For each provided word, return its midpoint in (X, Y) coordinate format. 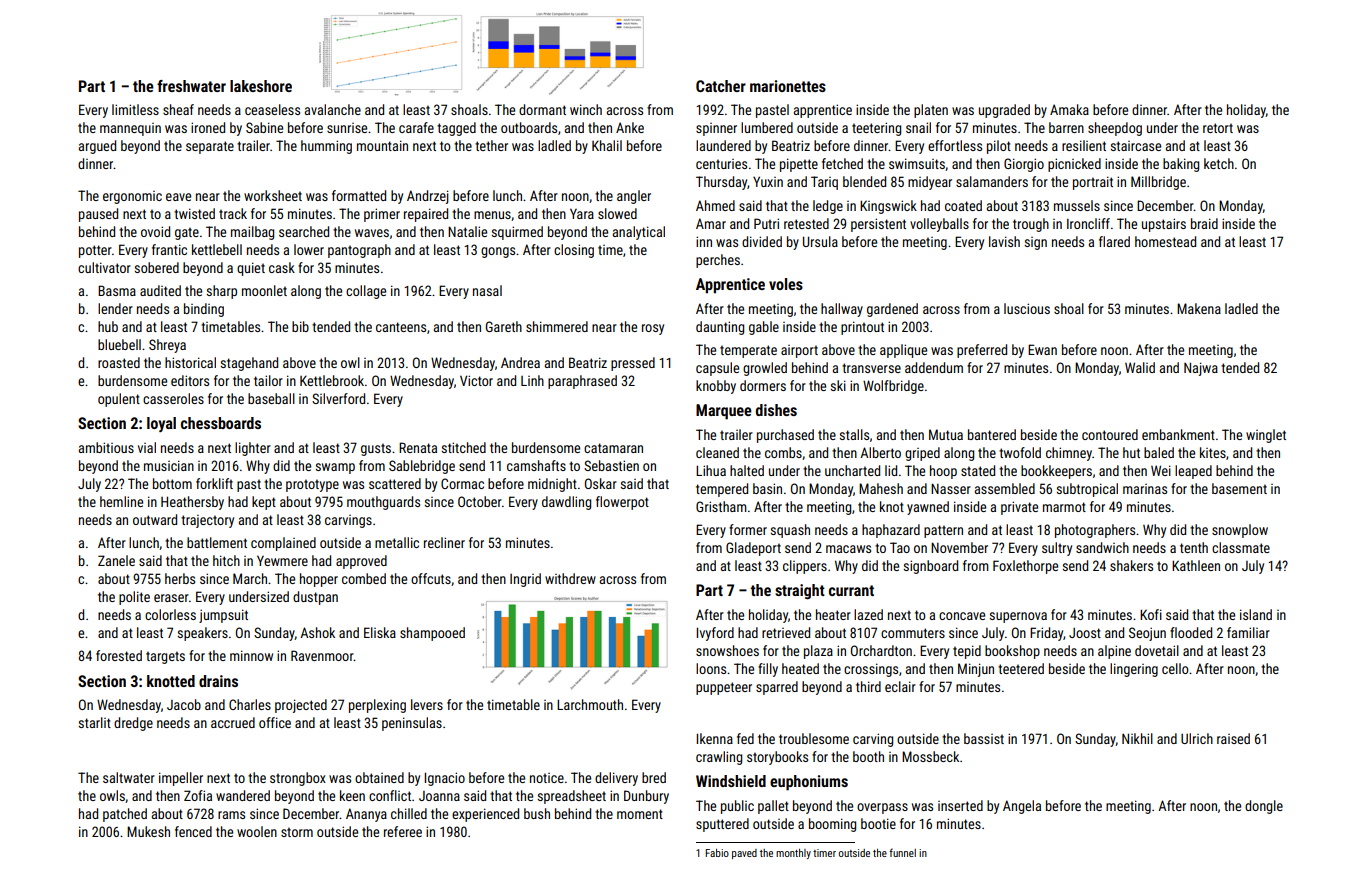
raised (1233, 738)
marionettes (788, 86)
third (868, 686)
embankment (1178, 434)
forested (119, 655)
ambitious (106, 447)
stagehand (249, 364)
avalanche (333, 109)
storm (297, 832)
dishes (776, 410)
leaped (1193, 472)
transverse (871, 368)
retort (1218, 128)
